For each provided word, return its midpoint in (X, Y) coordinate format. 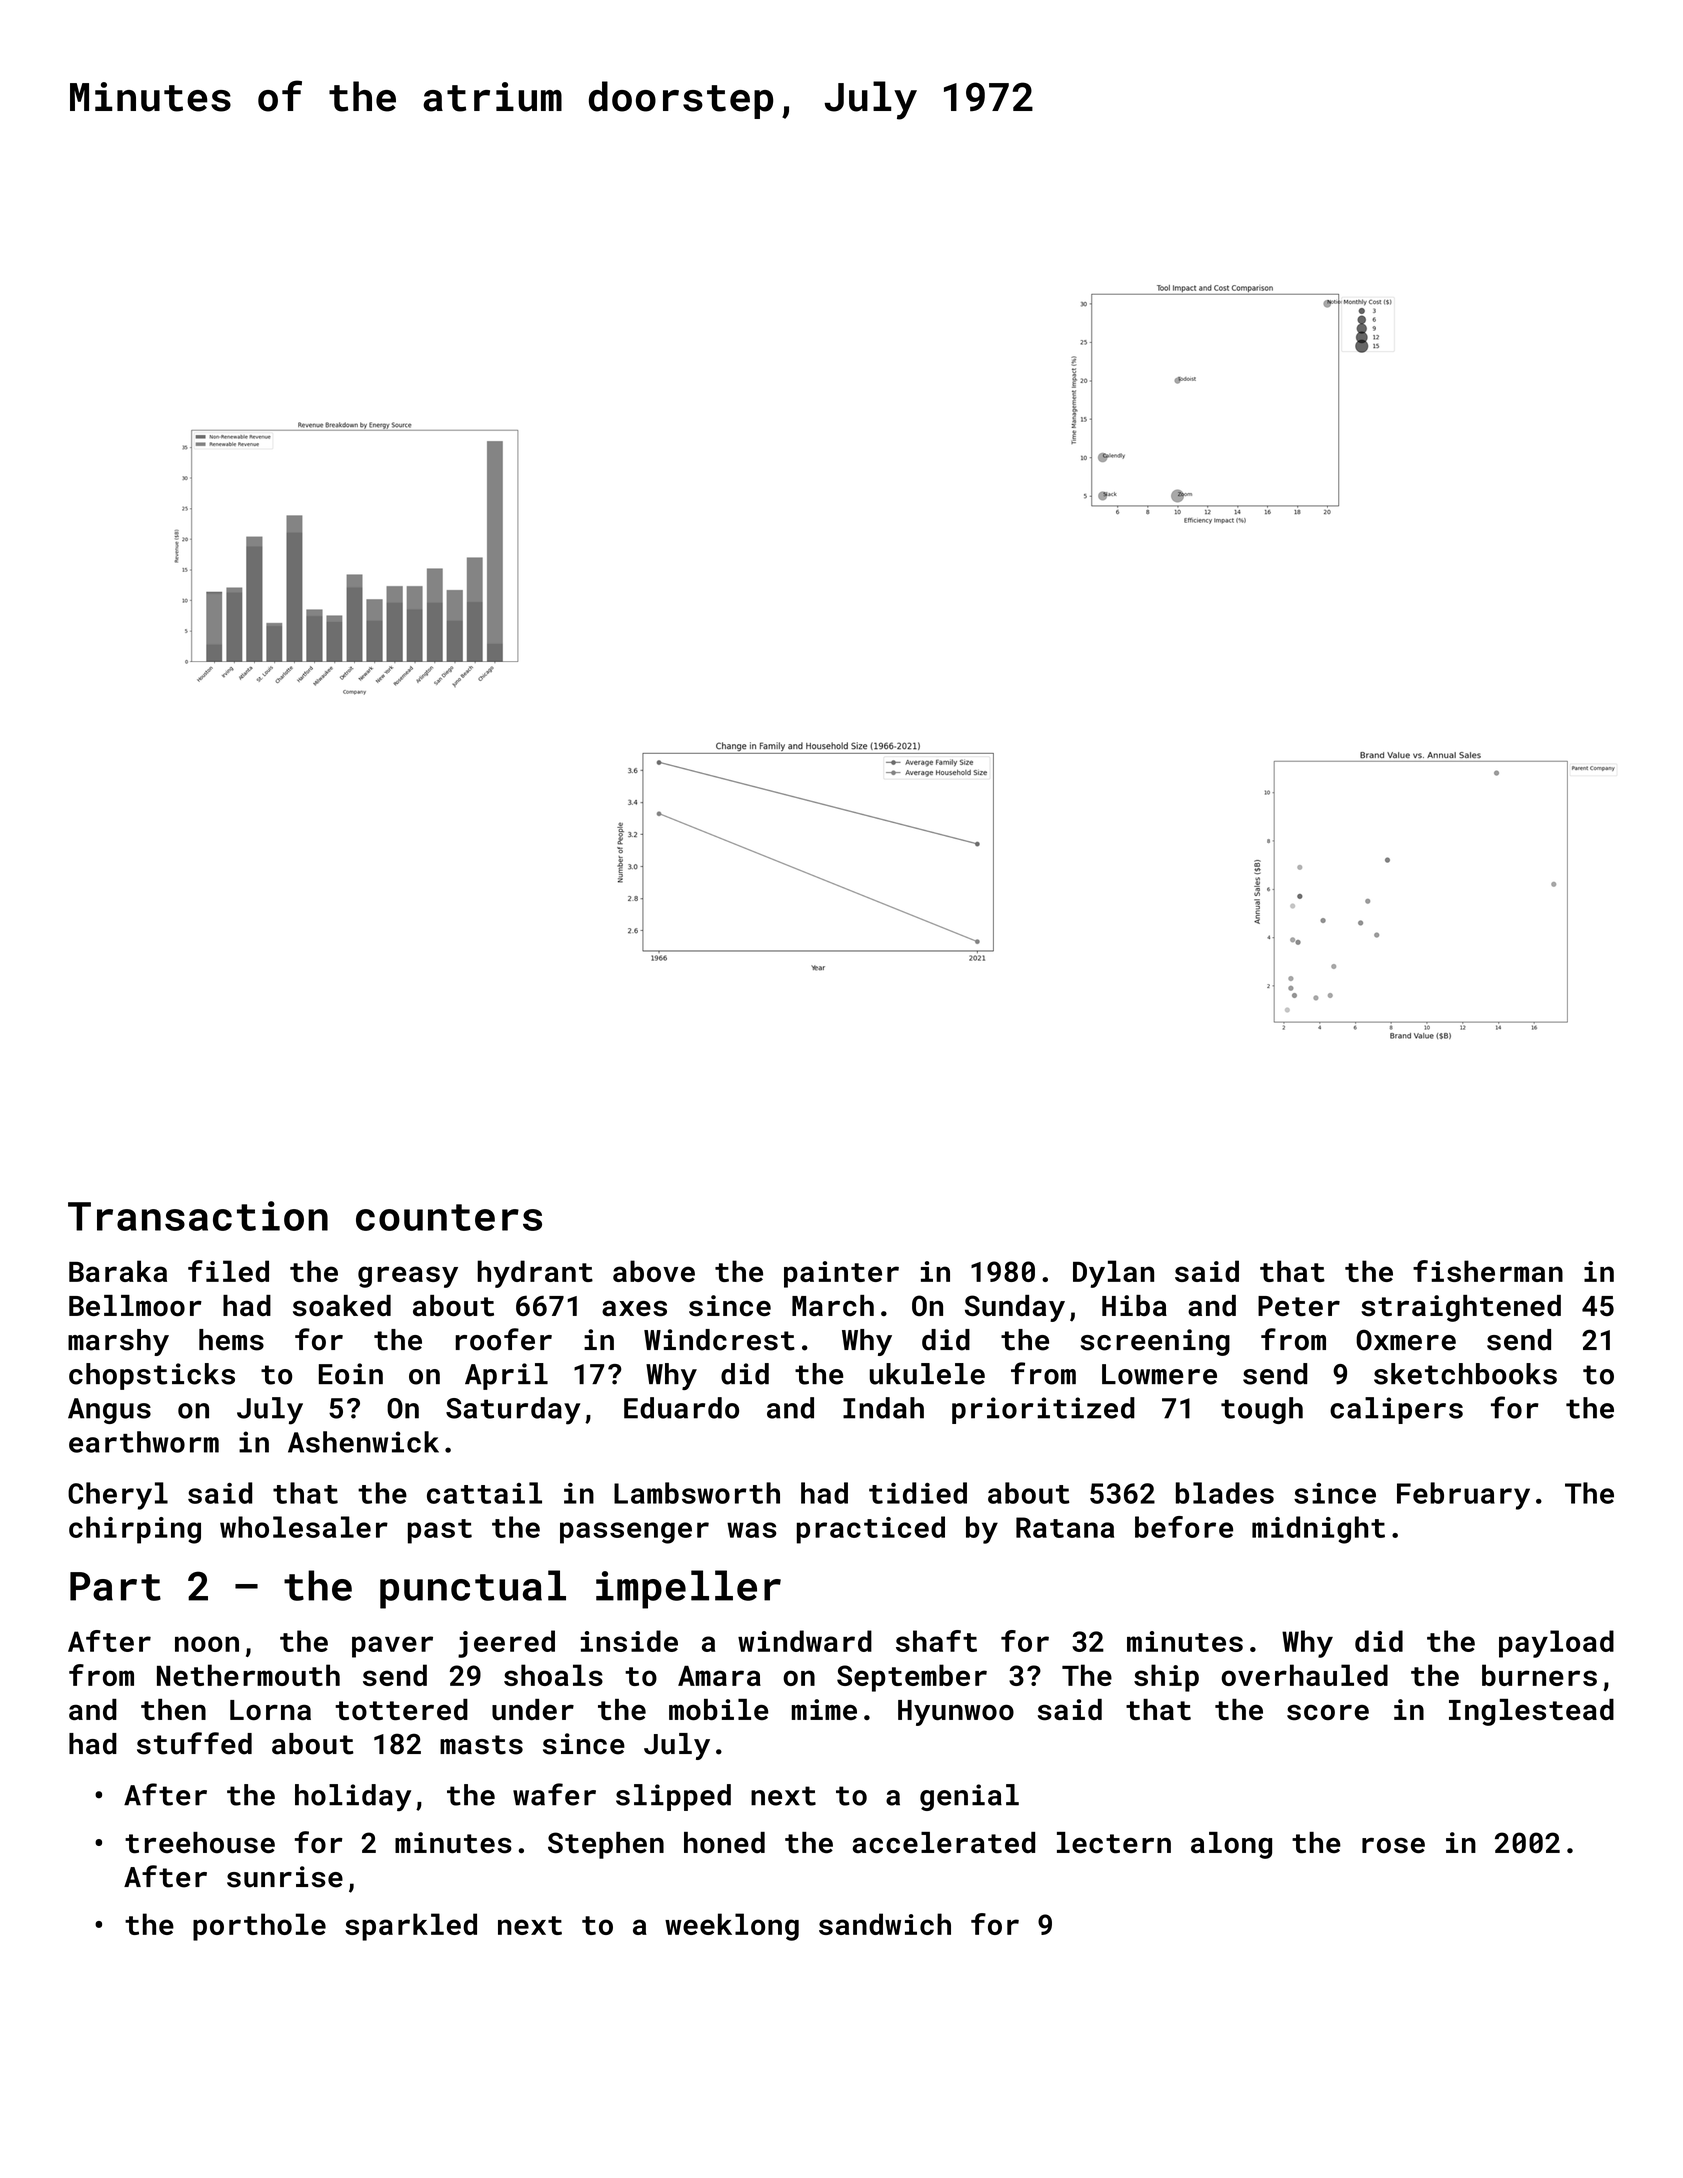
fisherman (1488, 1271)
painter (841, 1274)
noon (207, 1644)
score (1328, 1712)
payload (1556, 1644)
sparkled (411, 1927)
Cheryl (118, 1496)
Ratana (1065, 1527)
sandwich (885, 1924)
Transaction (198, 1216)
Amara (719, 1676)
